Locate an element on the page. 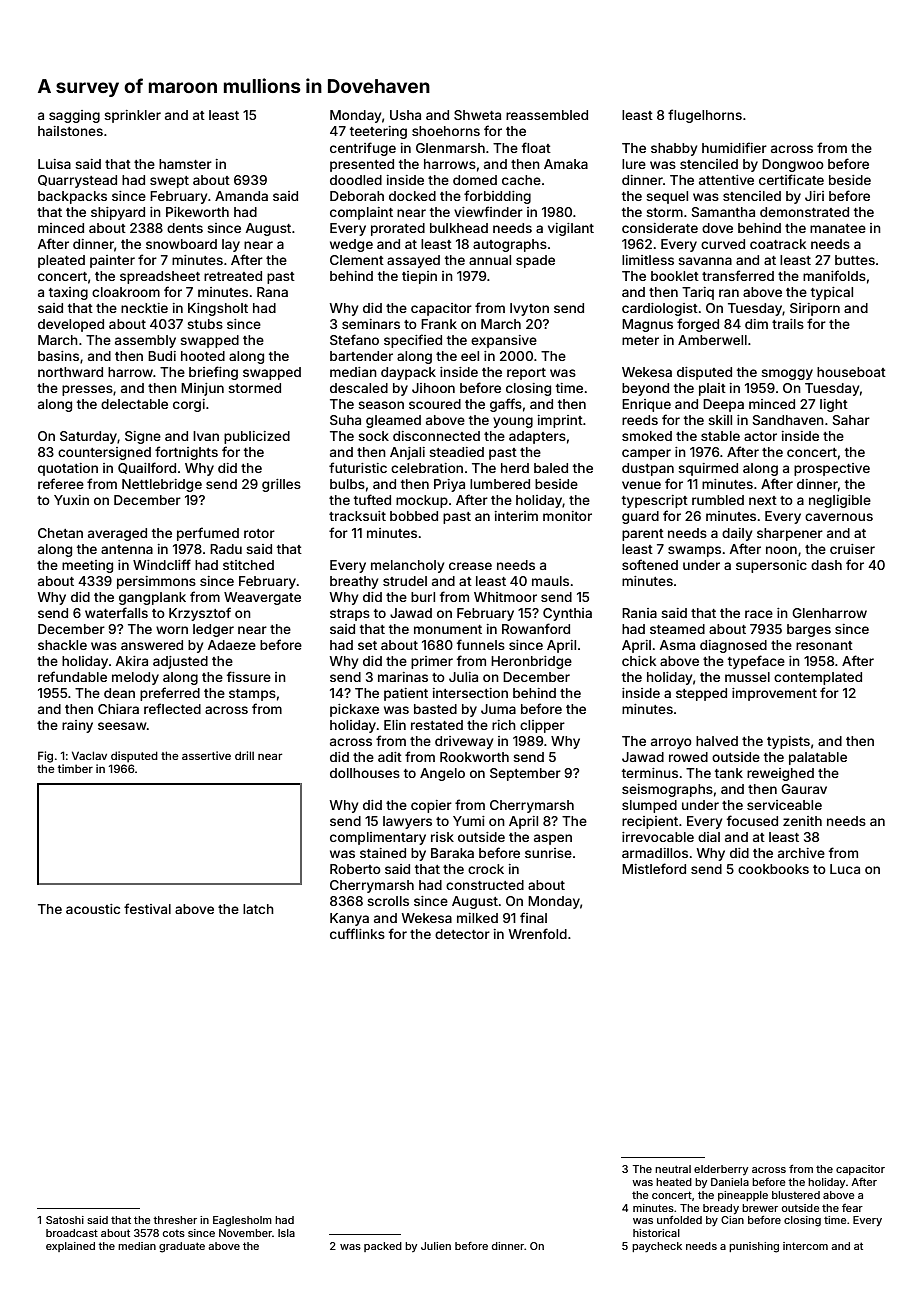  Julien is located at coordinates (436, 1246).
